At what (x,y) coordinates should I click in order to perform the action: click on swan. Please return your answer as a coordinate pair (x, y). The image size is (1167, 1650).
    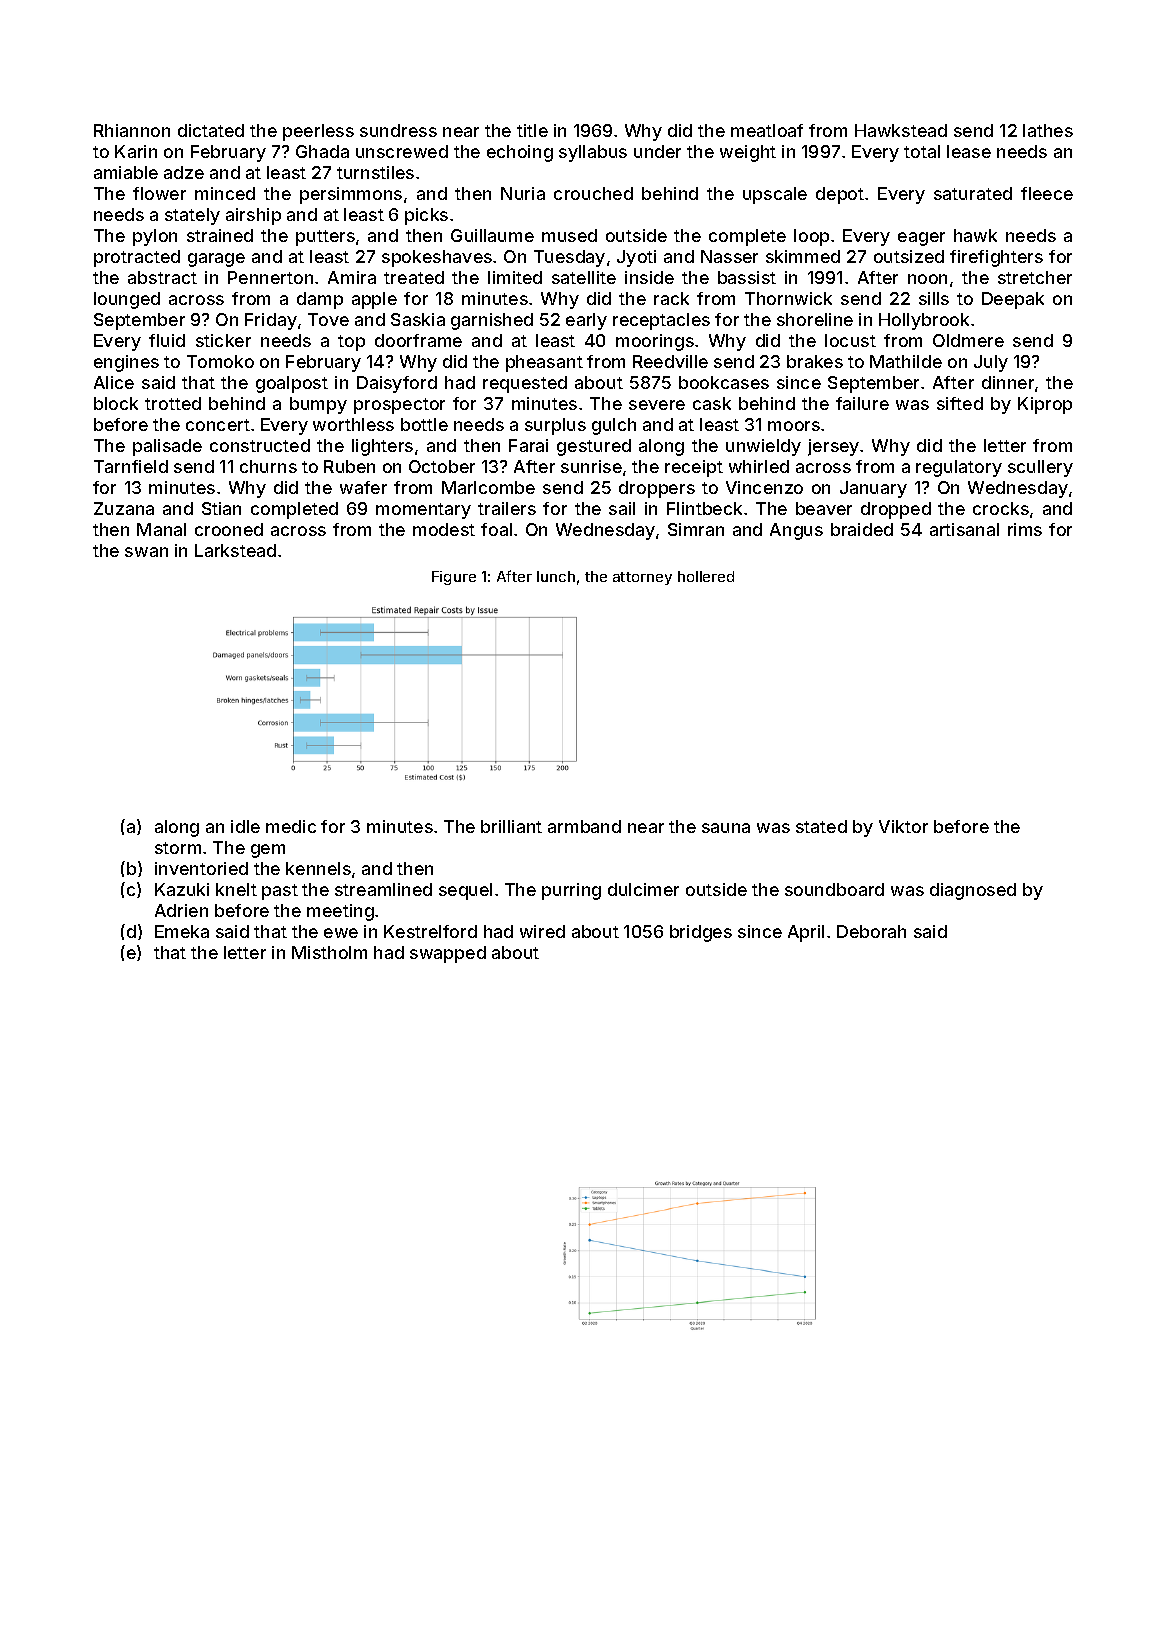
    Looking at the image, I should click on (146, 552).
